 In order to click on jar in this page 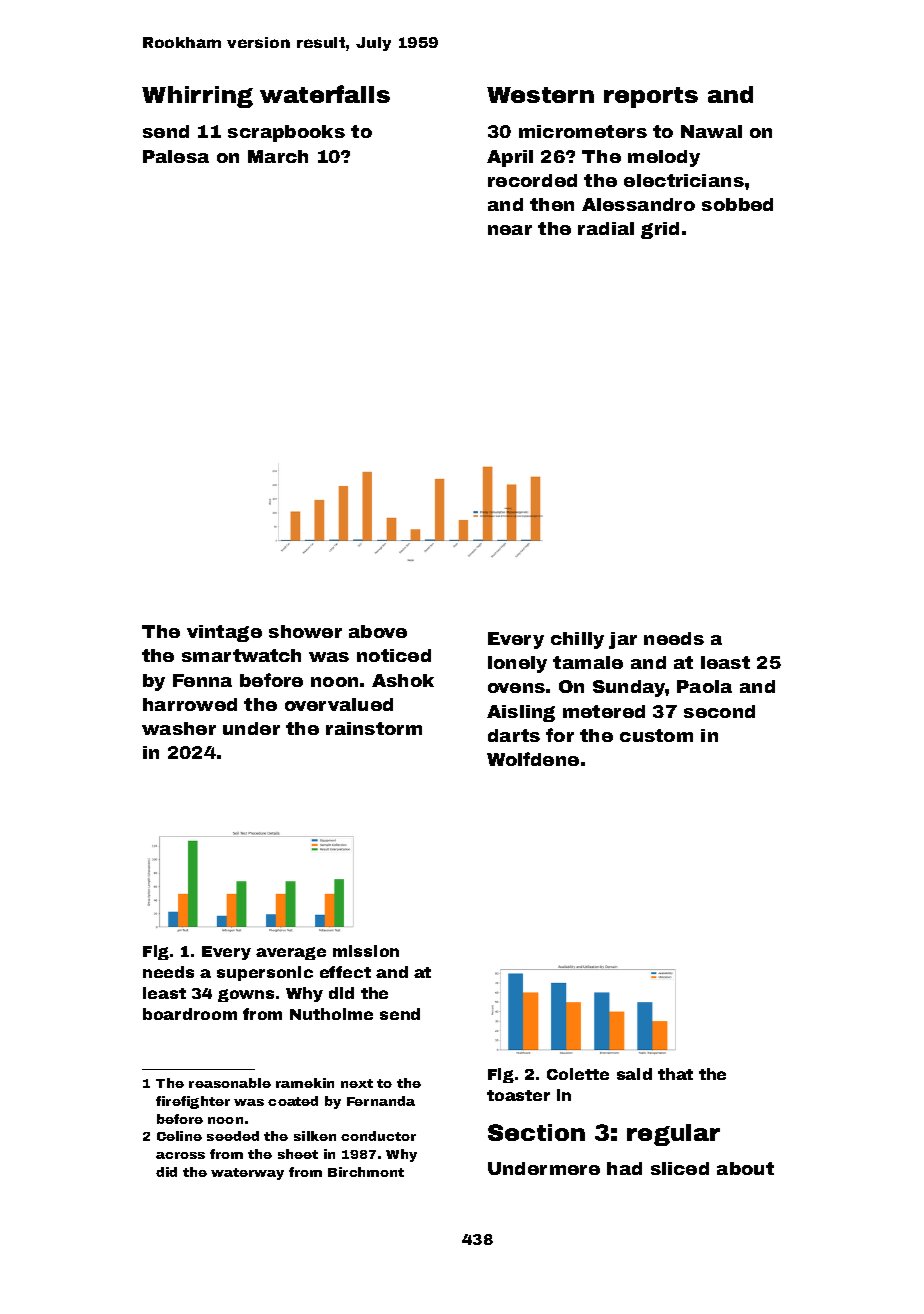, I will do `click(623, 640)`.
